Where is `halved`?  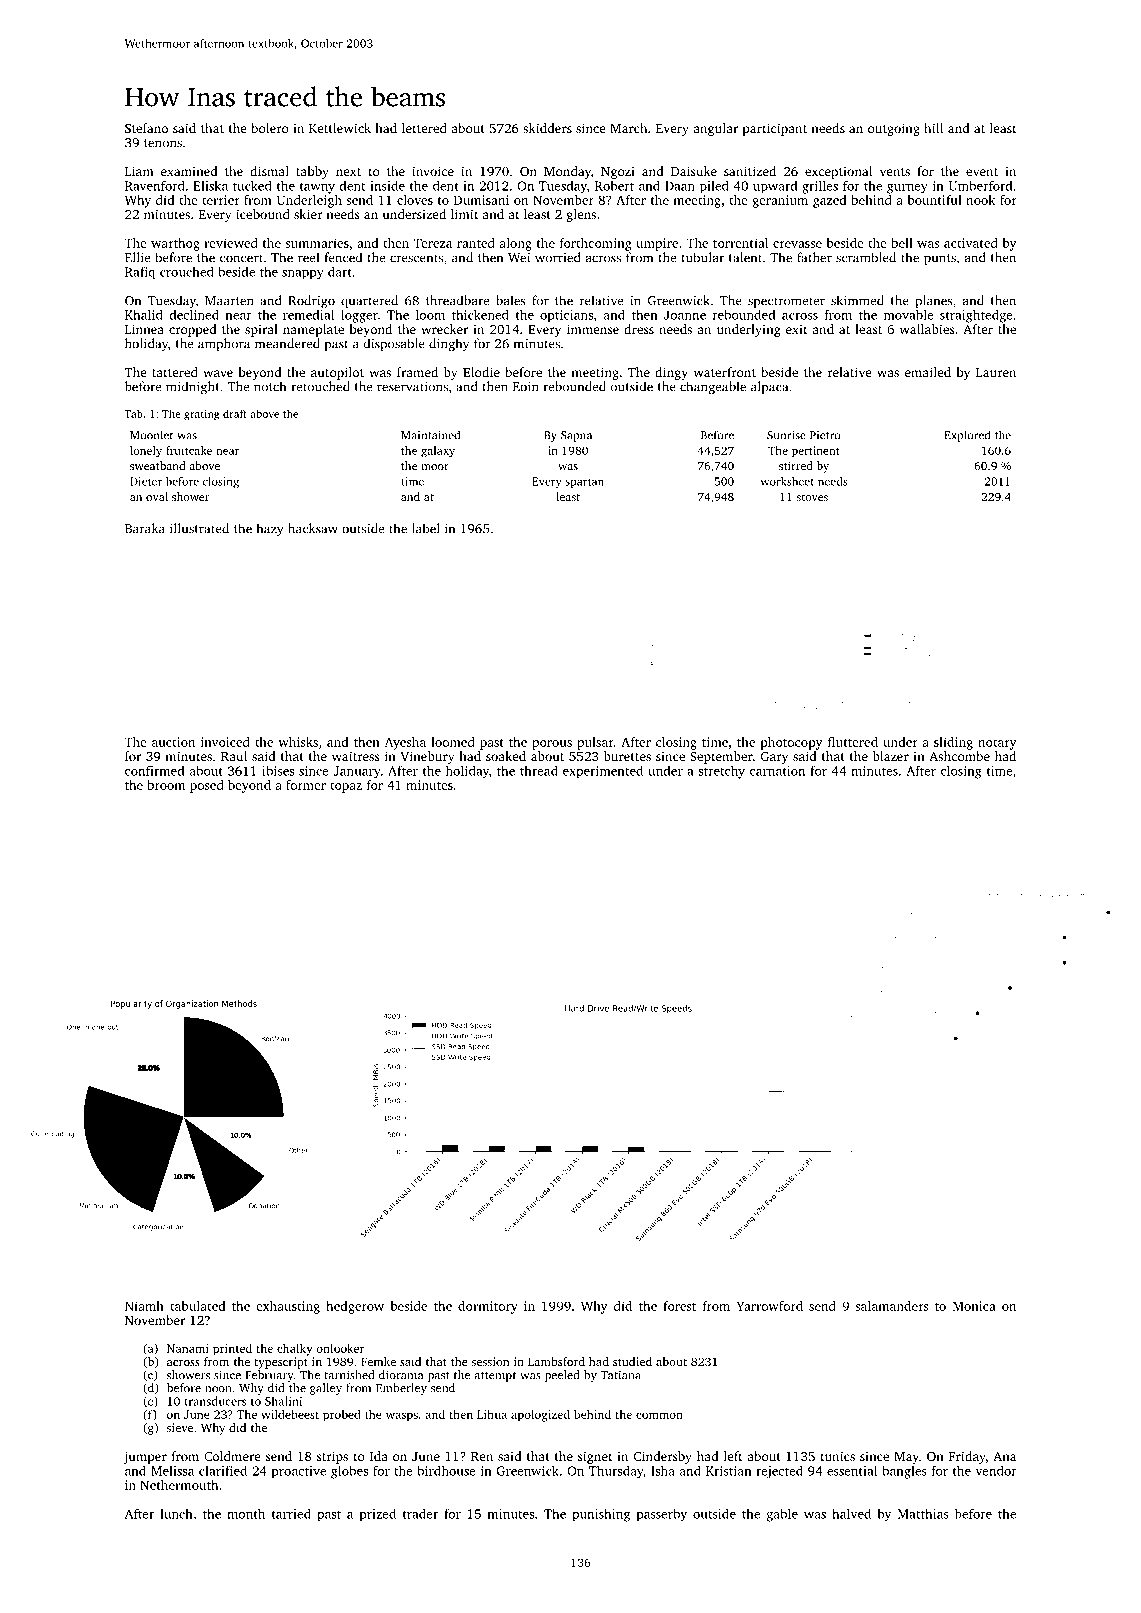 halved is located at coordinates (851, 1513).
